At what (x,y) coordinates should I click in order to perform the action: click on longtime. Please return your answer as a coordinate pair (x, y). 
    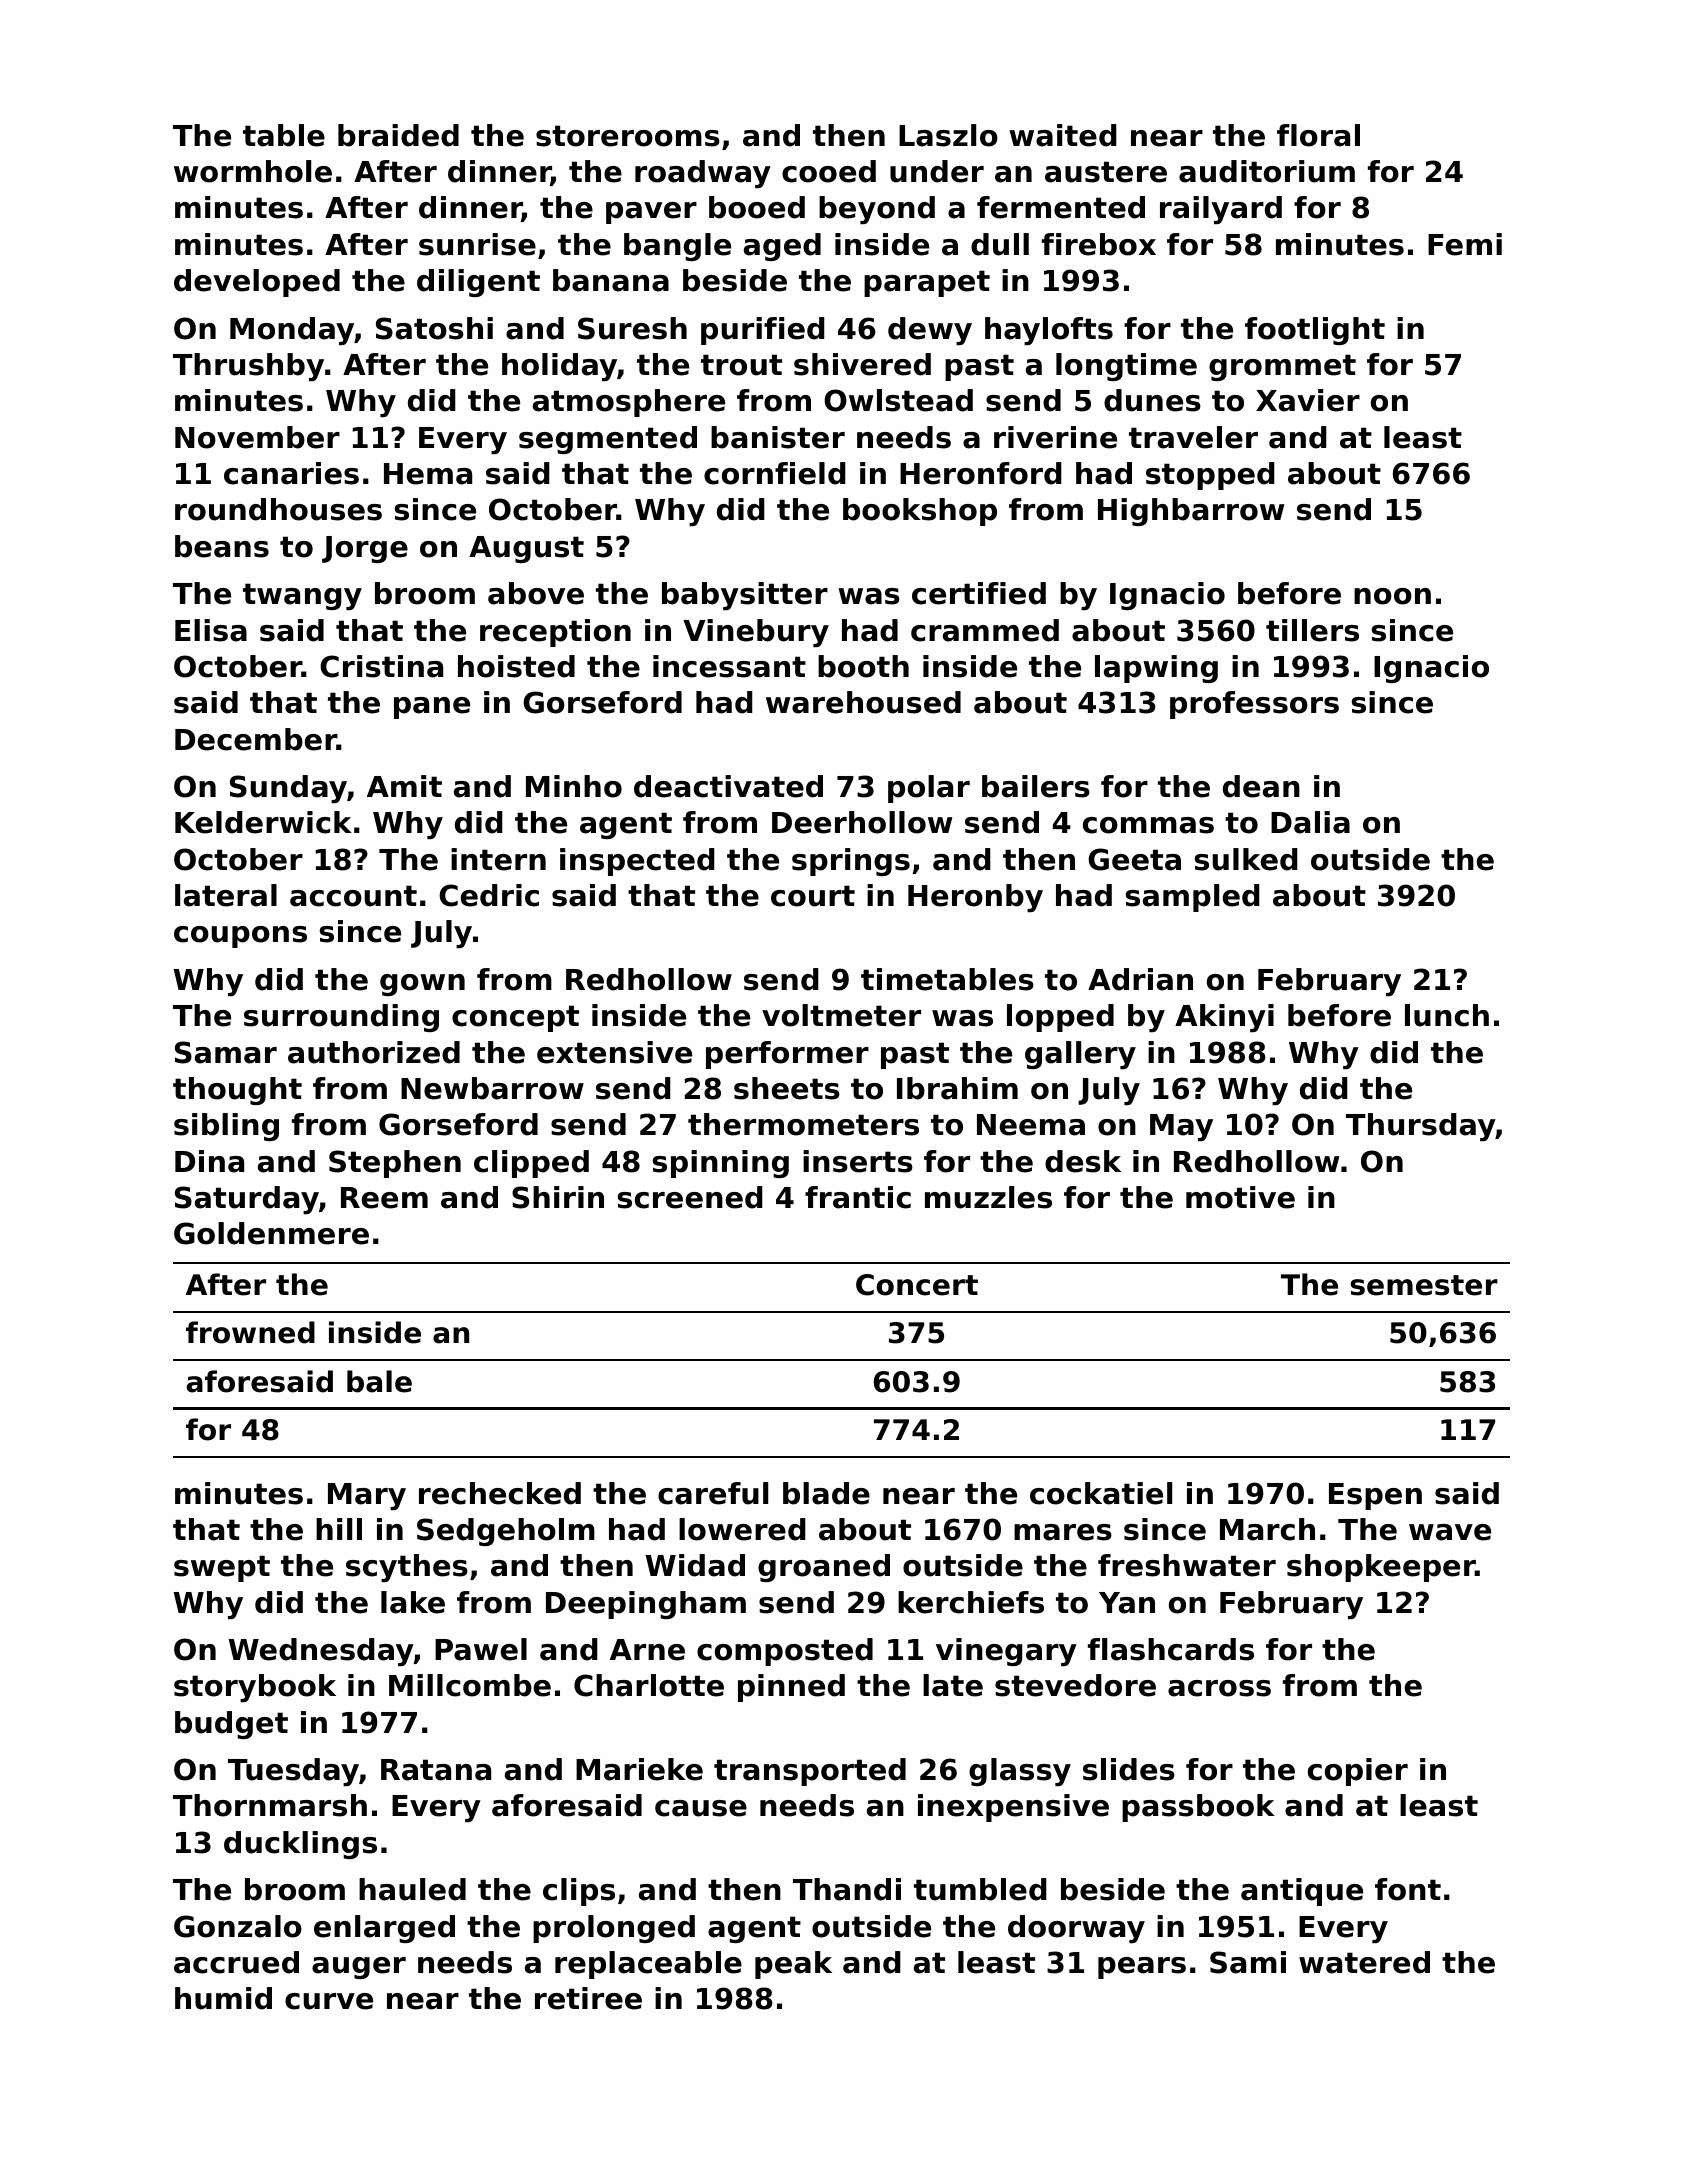
    Looking at the image, I should click on (1126, 367).
